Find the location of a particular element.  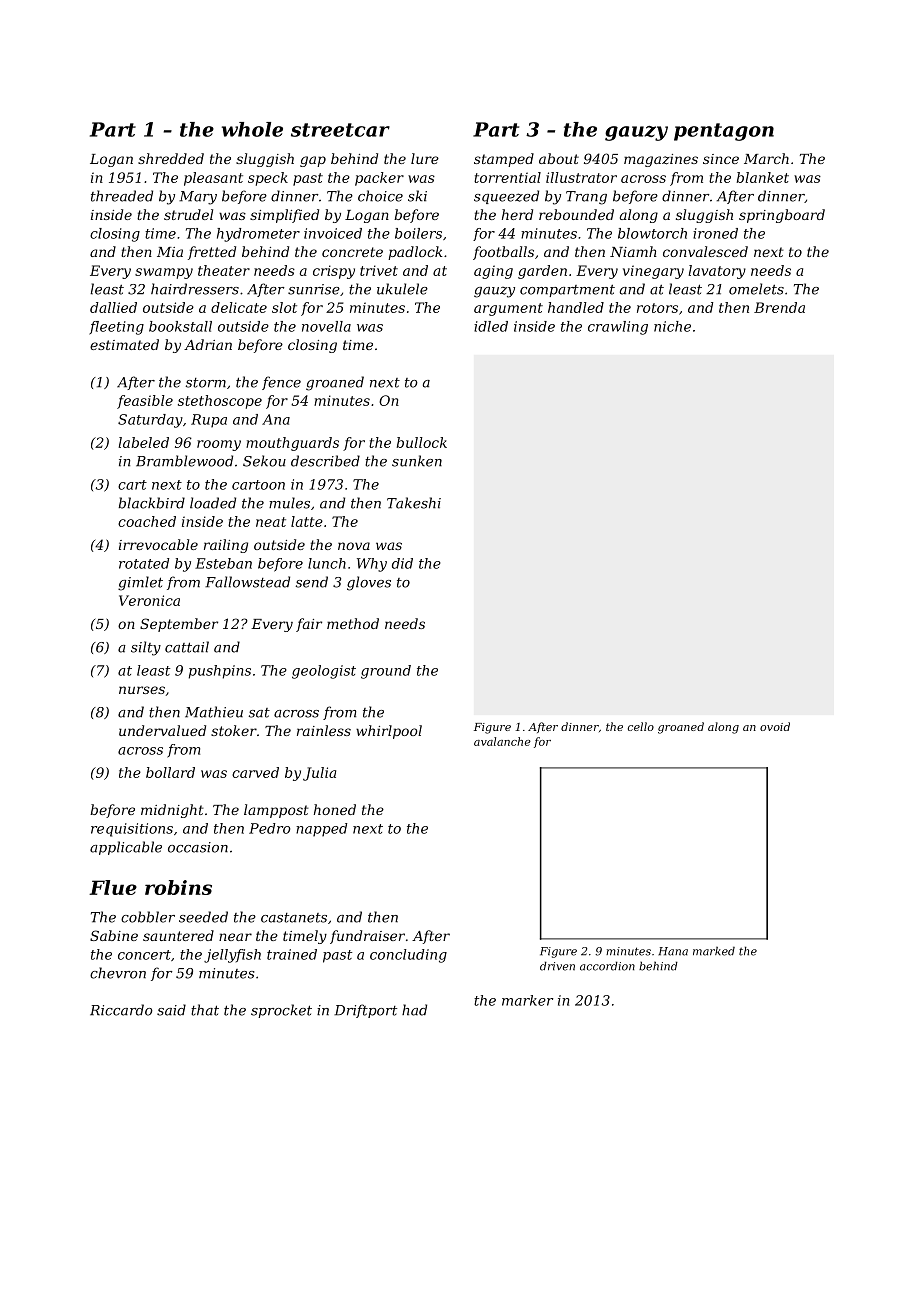

ovoid is located at coordinates (775, 726).
